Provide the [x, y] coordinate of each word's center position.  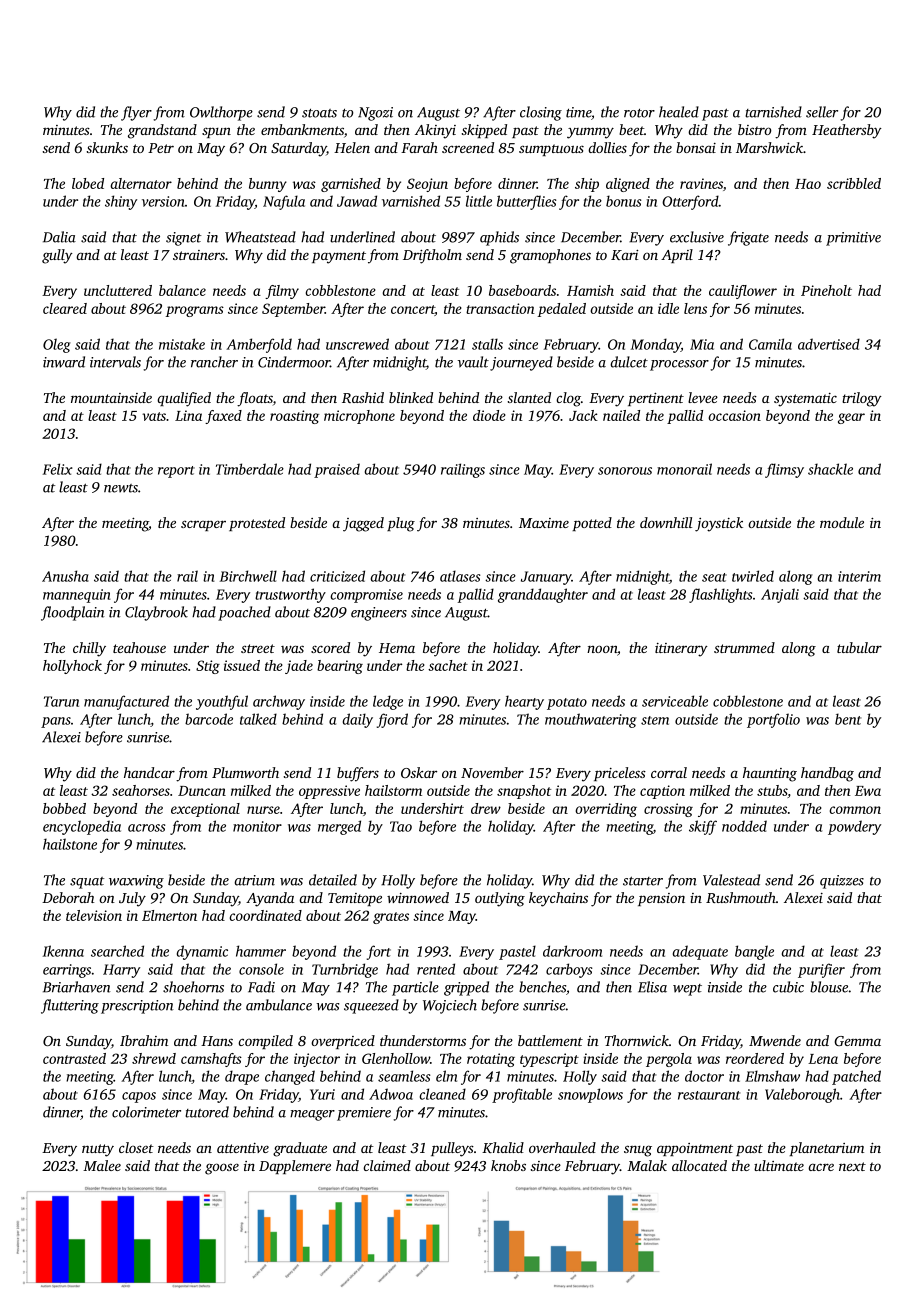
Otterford [690, 202]
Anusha [65, 576]
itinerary [681, 650]
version [163, 201]
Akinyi [435, 131]
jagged [363, 524]
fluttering [70, 1006]
